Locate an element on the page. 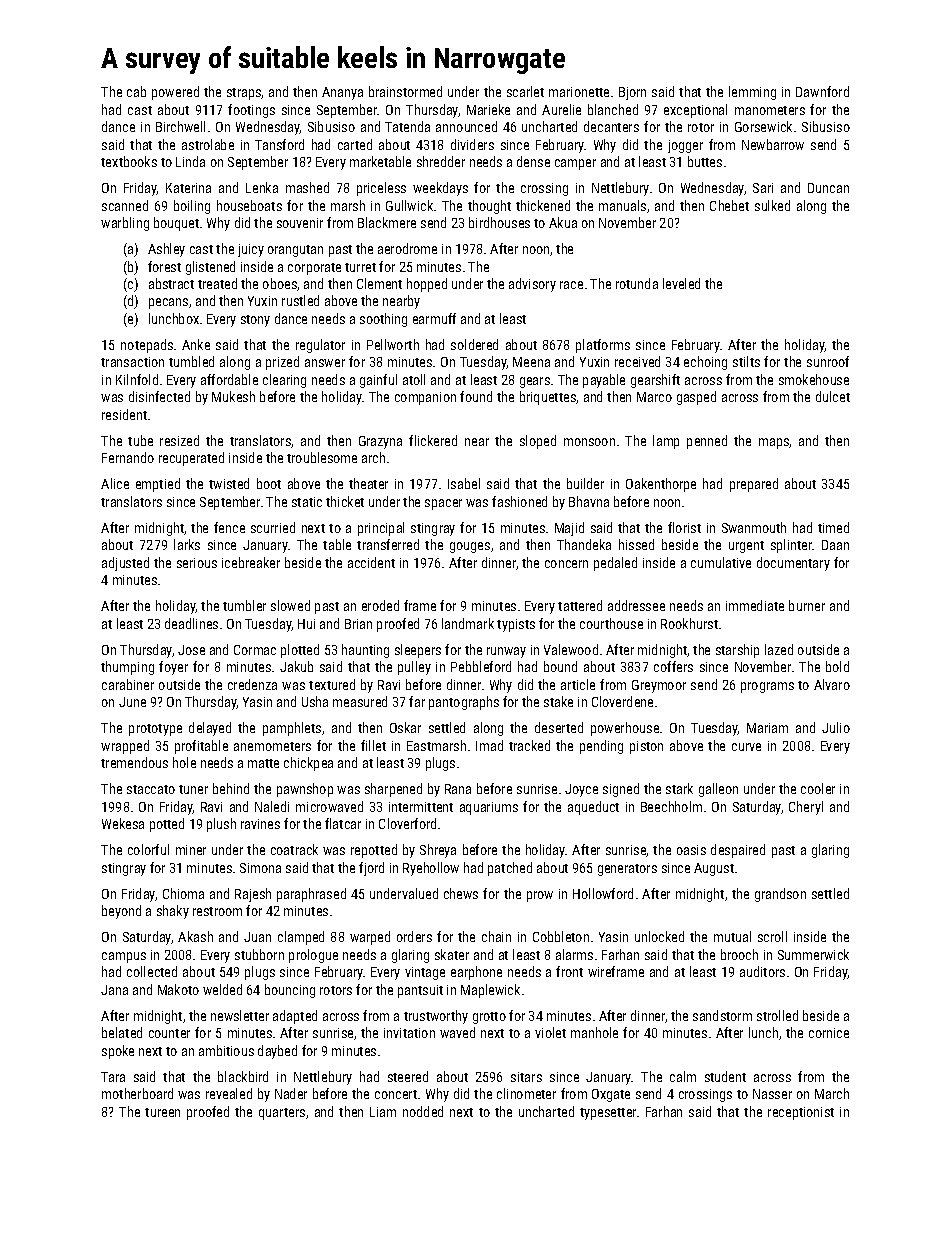  pamphlets is located at coordinates (292, 729).
